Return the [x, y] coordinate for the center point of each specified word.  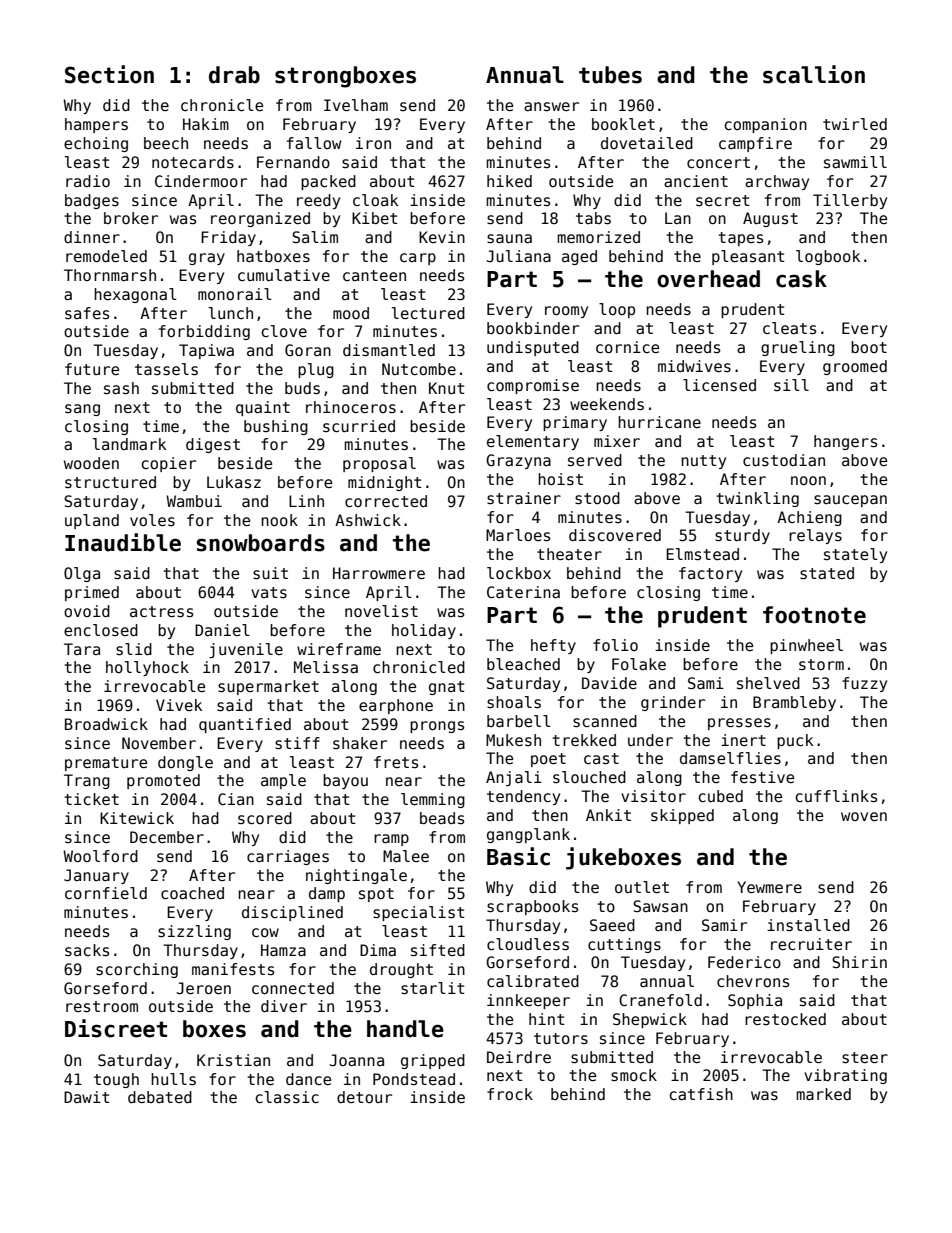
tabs [593, 218]
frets [396, 762]
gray [207, 259]
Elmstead [702, 554]
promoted [163, 781]
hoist [560, 479]
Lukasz [234, 482]
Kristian [233, 1060]
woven [864, 816]
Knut [447, 388]
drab [234, 75]
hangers [845, 442]
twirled [855, 124]
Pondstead [414, 1079]
